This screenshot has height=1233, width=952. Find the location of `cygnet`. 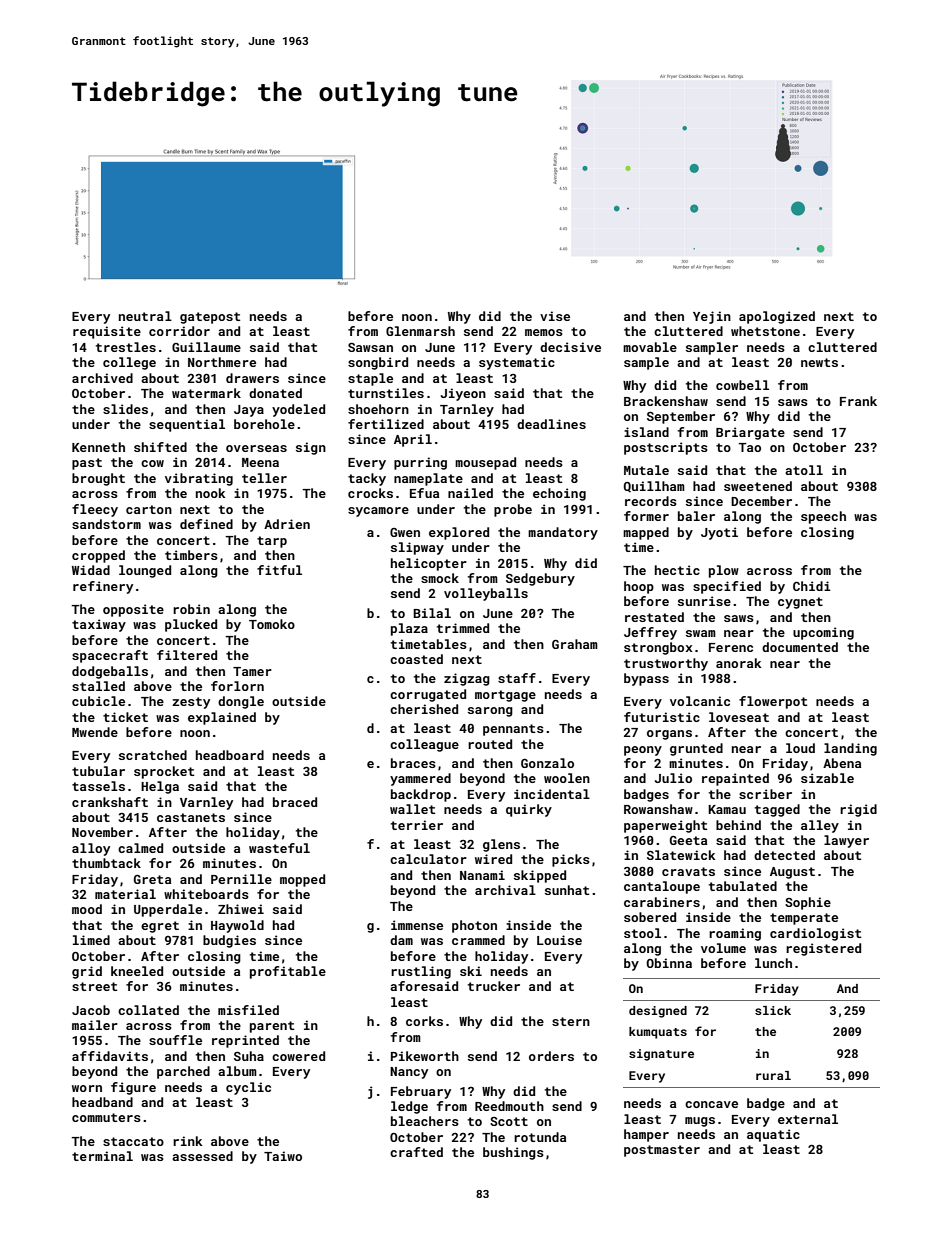

cygnet is located at coordinates (800, 603).
